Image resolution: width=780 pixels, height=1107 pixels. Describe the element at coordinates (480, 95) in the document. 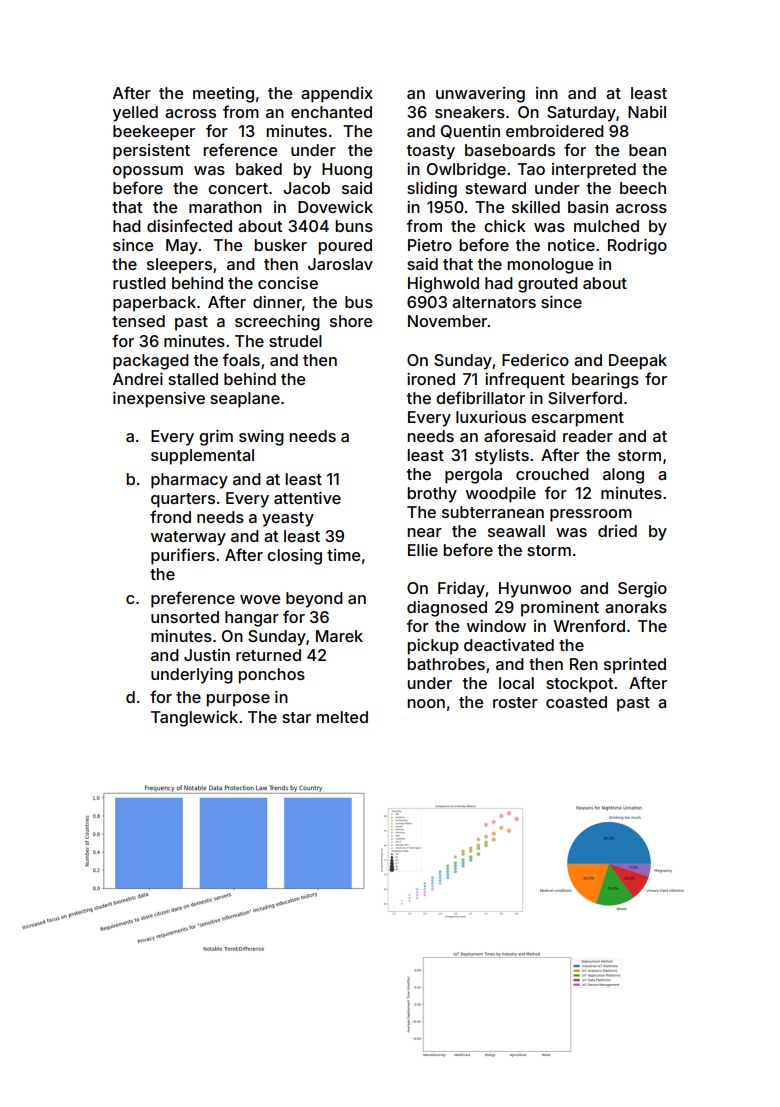

I see `unwavering` at that location.
